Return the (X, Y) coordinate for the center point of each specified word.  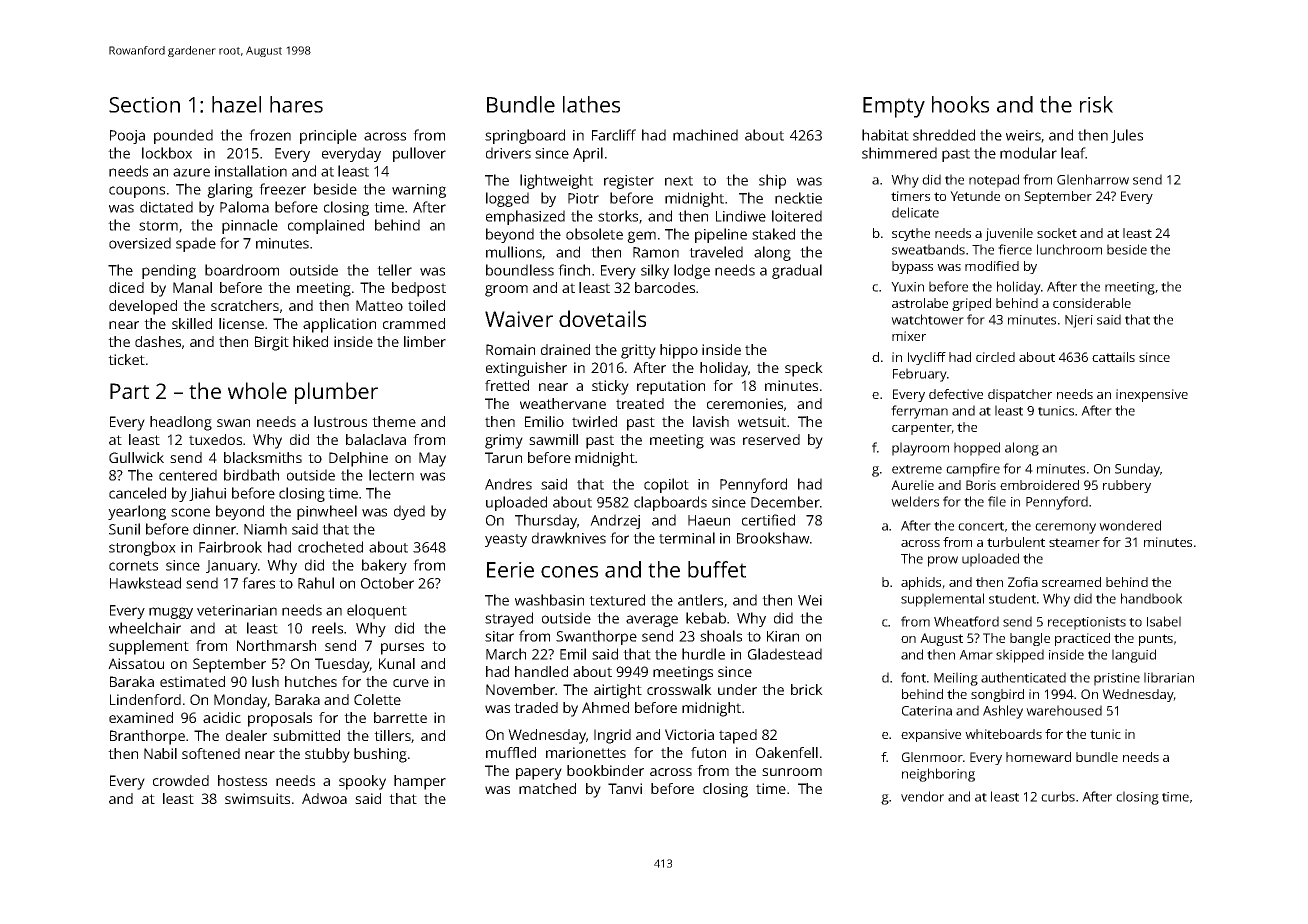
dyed (409, 512)
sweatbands (928, 249)
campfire (973, 470)
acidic (222, 717)
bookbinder (605, 770)
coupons (137, 192)
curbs (1058, 796)
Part (129, 391)
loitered (797, 216)
